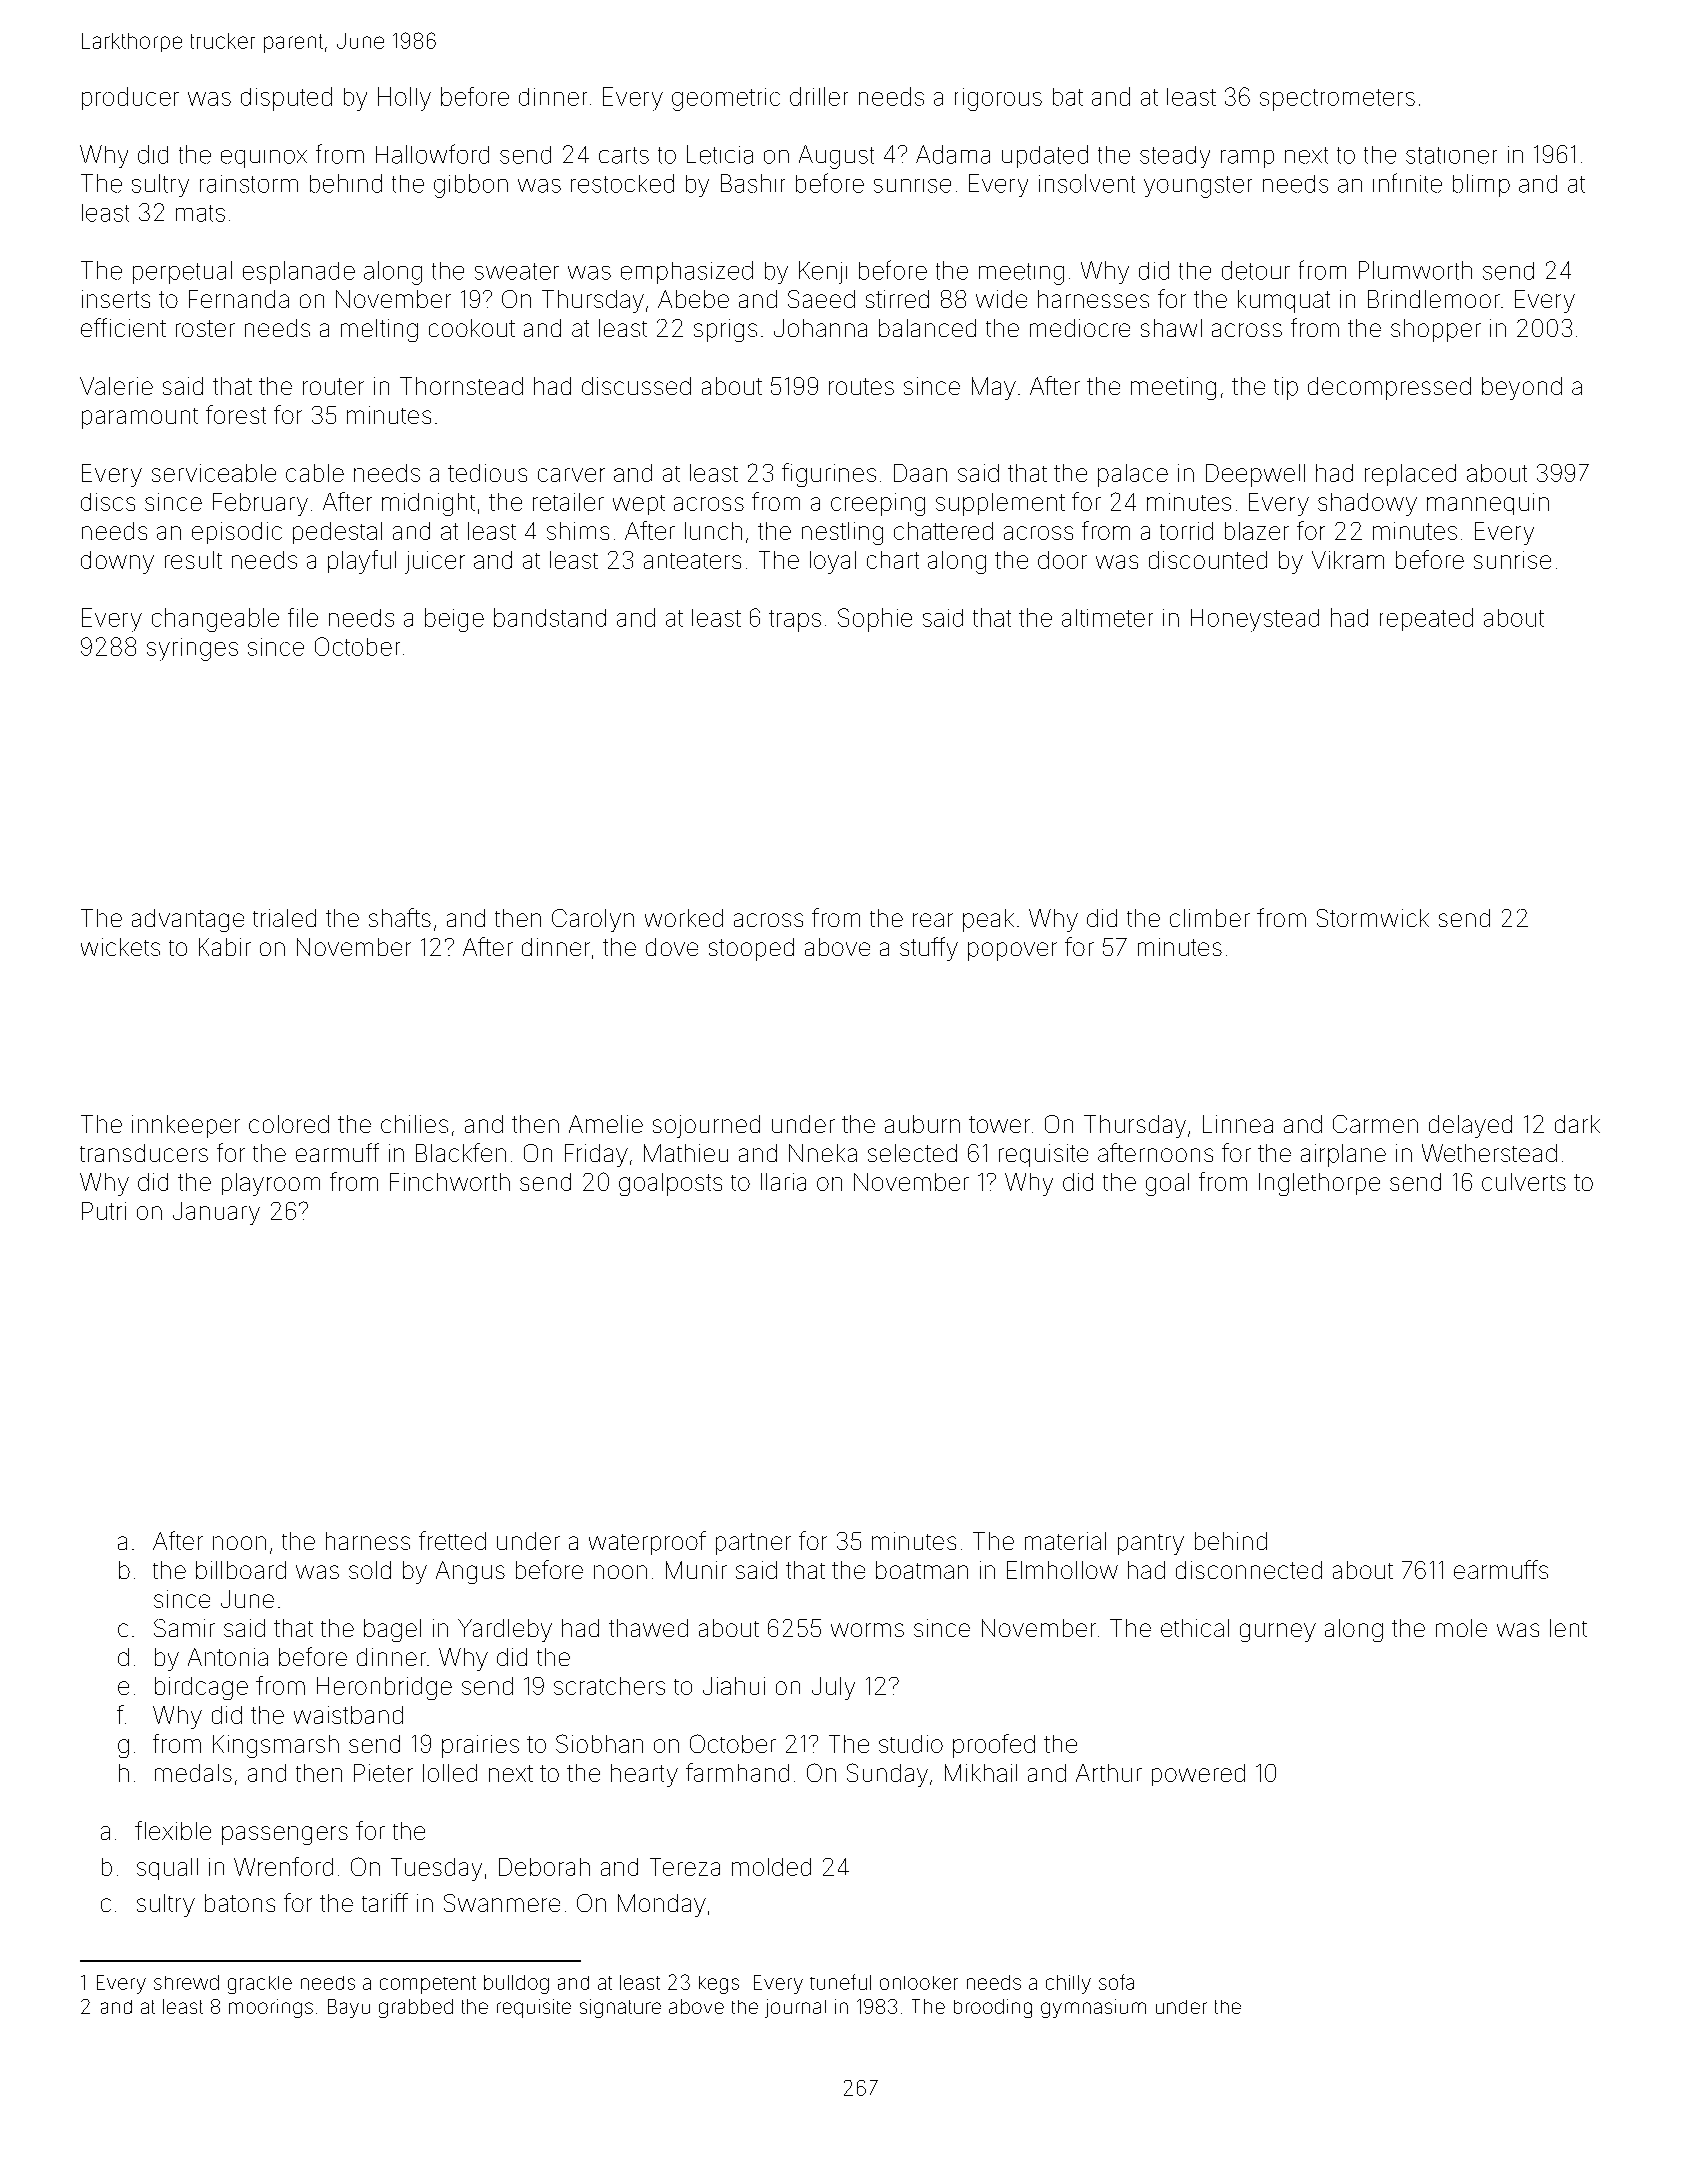 The height and width of the screenshot is (2178, 1683). I want to click on spectrometers, so click(1337, 100).
